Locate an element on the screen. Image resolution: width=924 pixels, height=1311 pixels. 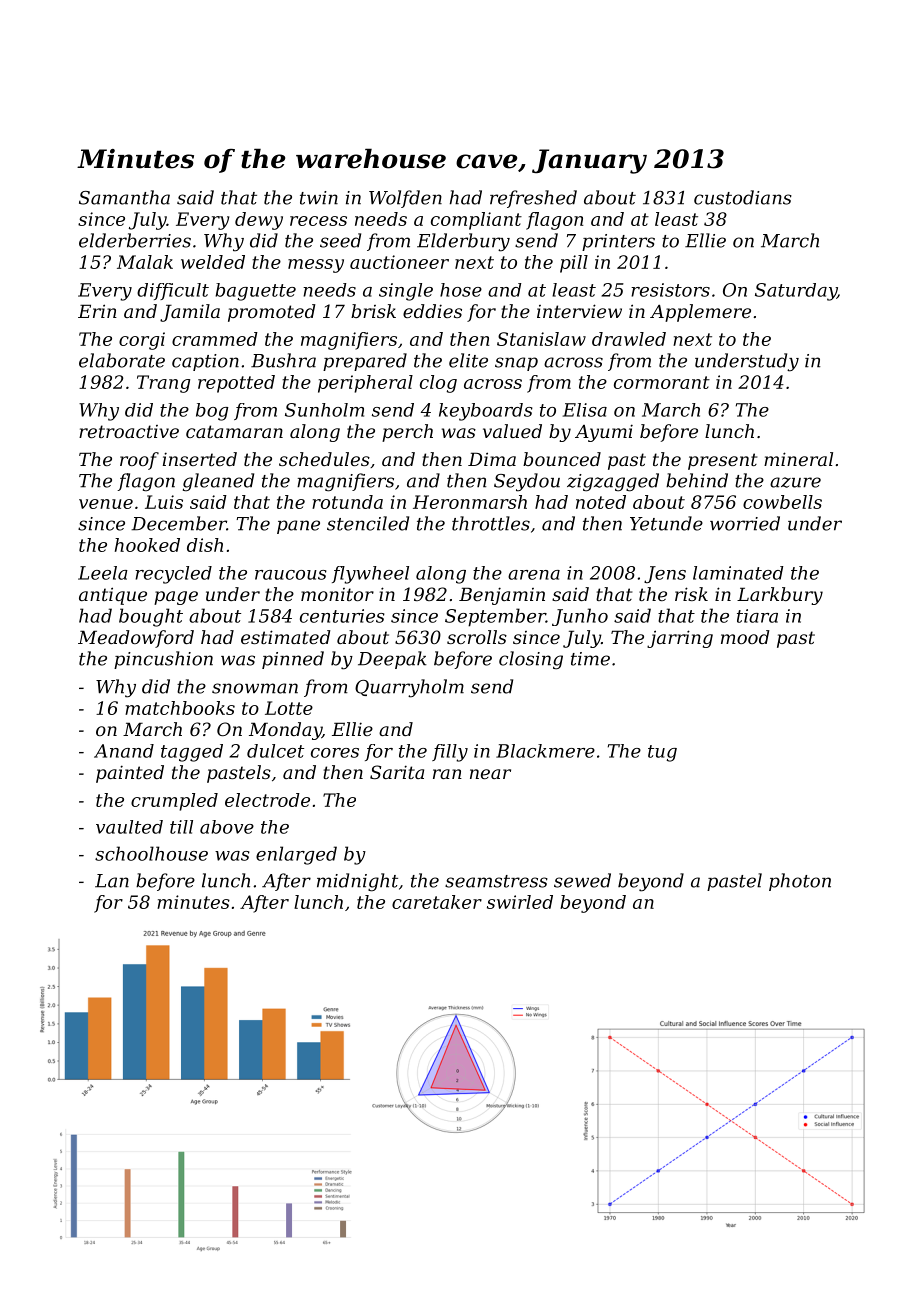
auctioneer is located at coordinates (399, 262).
